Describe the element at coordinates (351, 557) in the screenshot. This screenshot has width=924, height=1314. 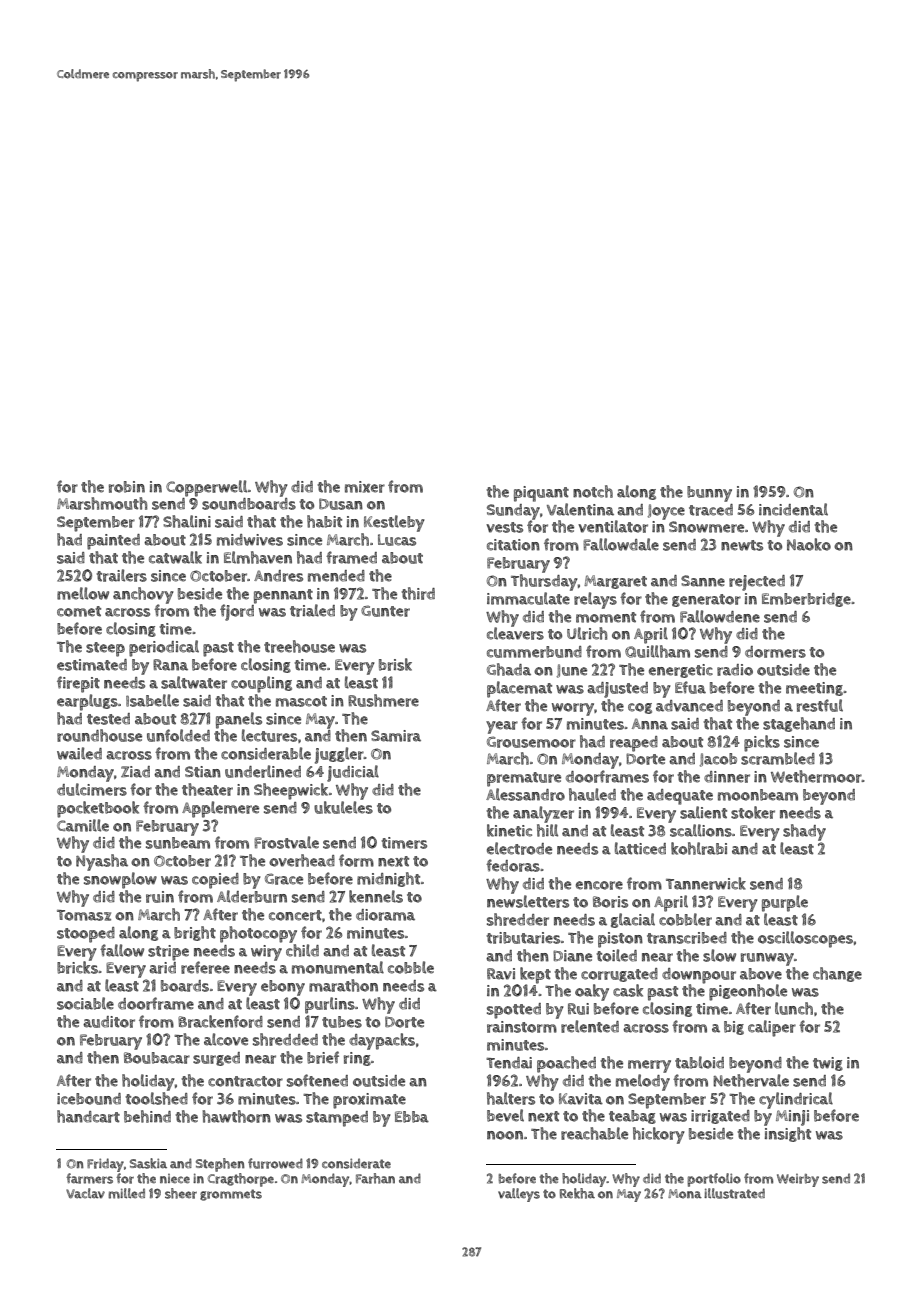
I see `framed` at that location.
